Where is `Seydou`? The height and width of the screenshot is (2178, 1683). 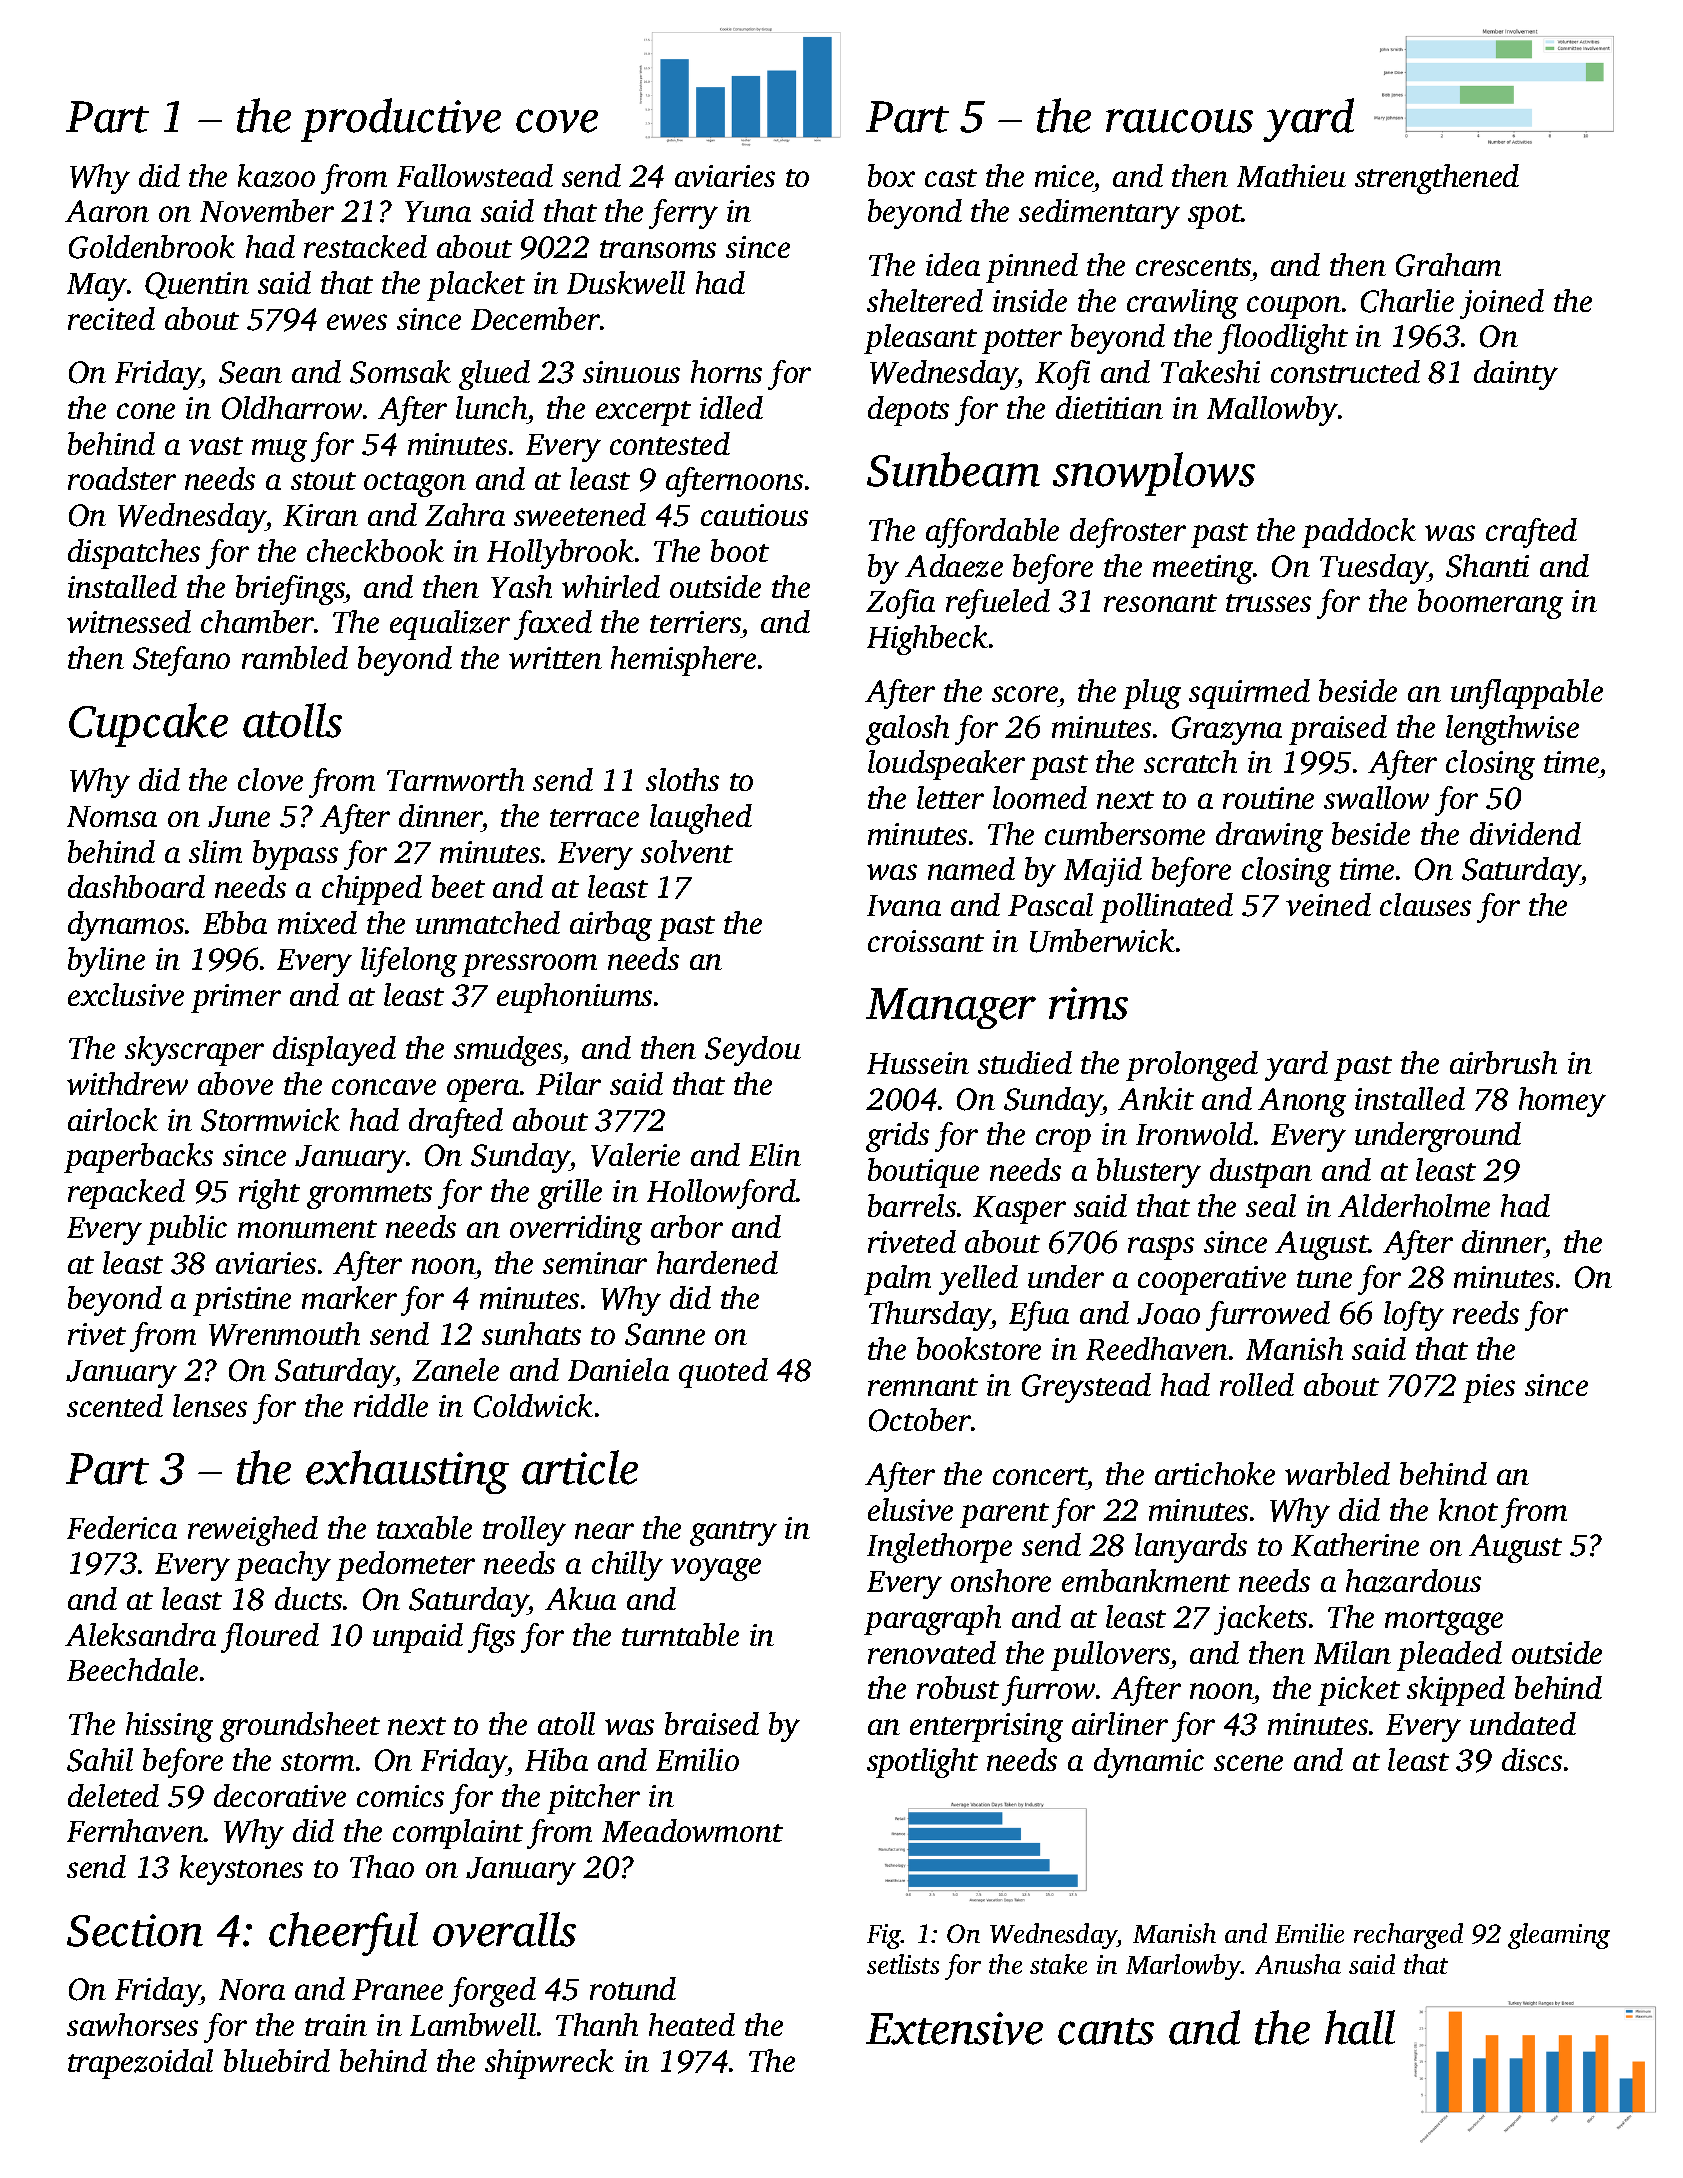
Seydou is located at coordinates (753, 1051).
